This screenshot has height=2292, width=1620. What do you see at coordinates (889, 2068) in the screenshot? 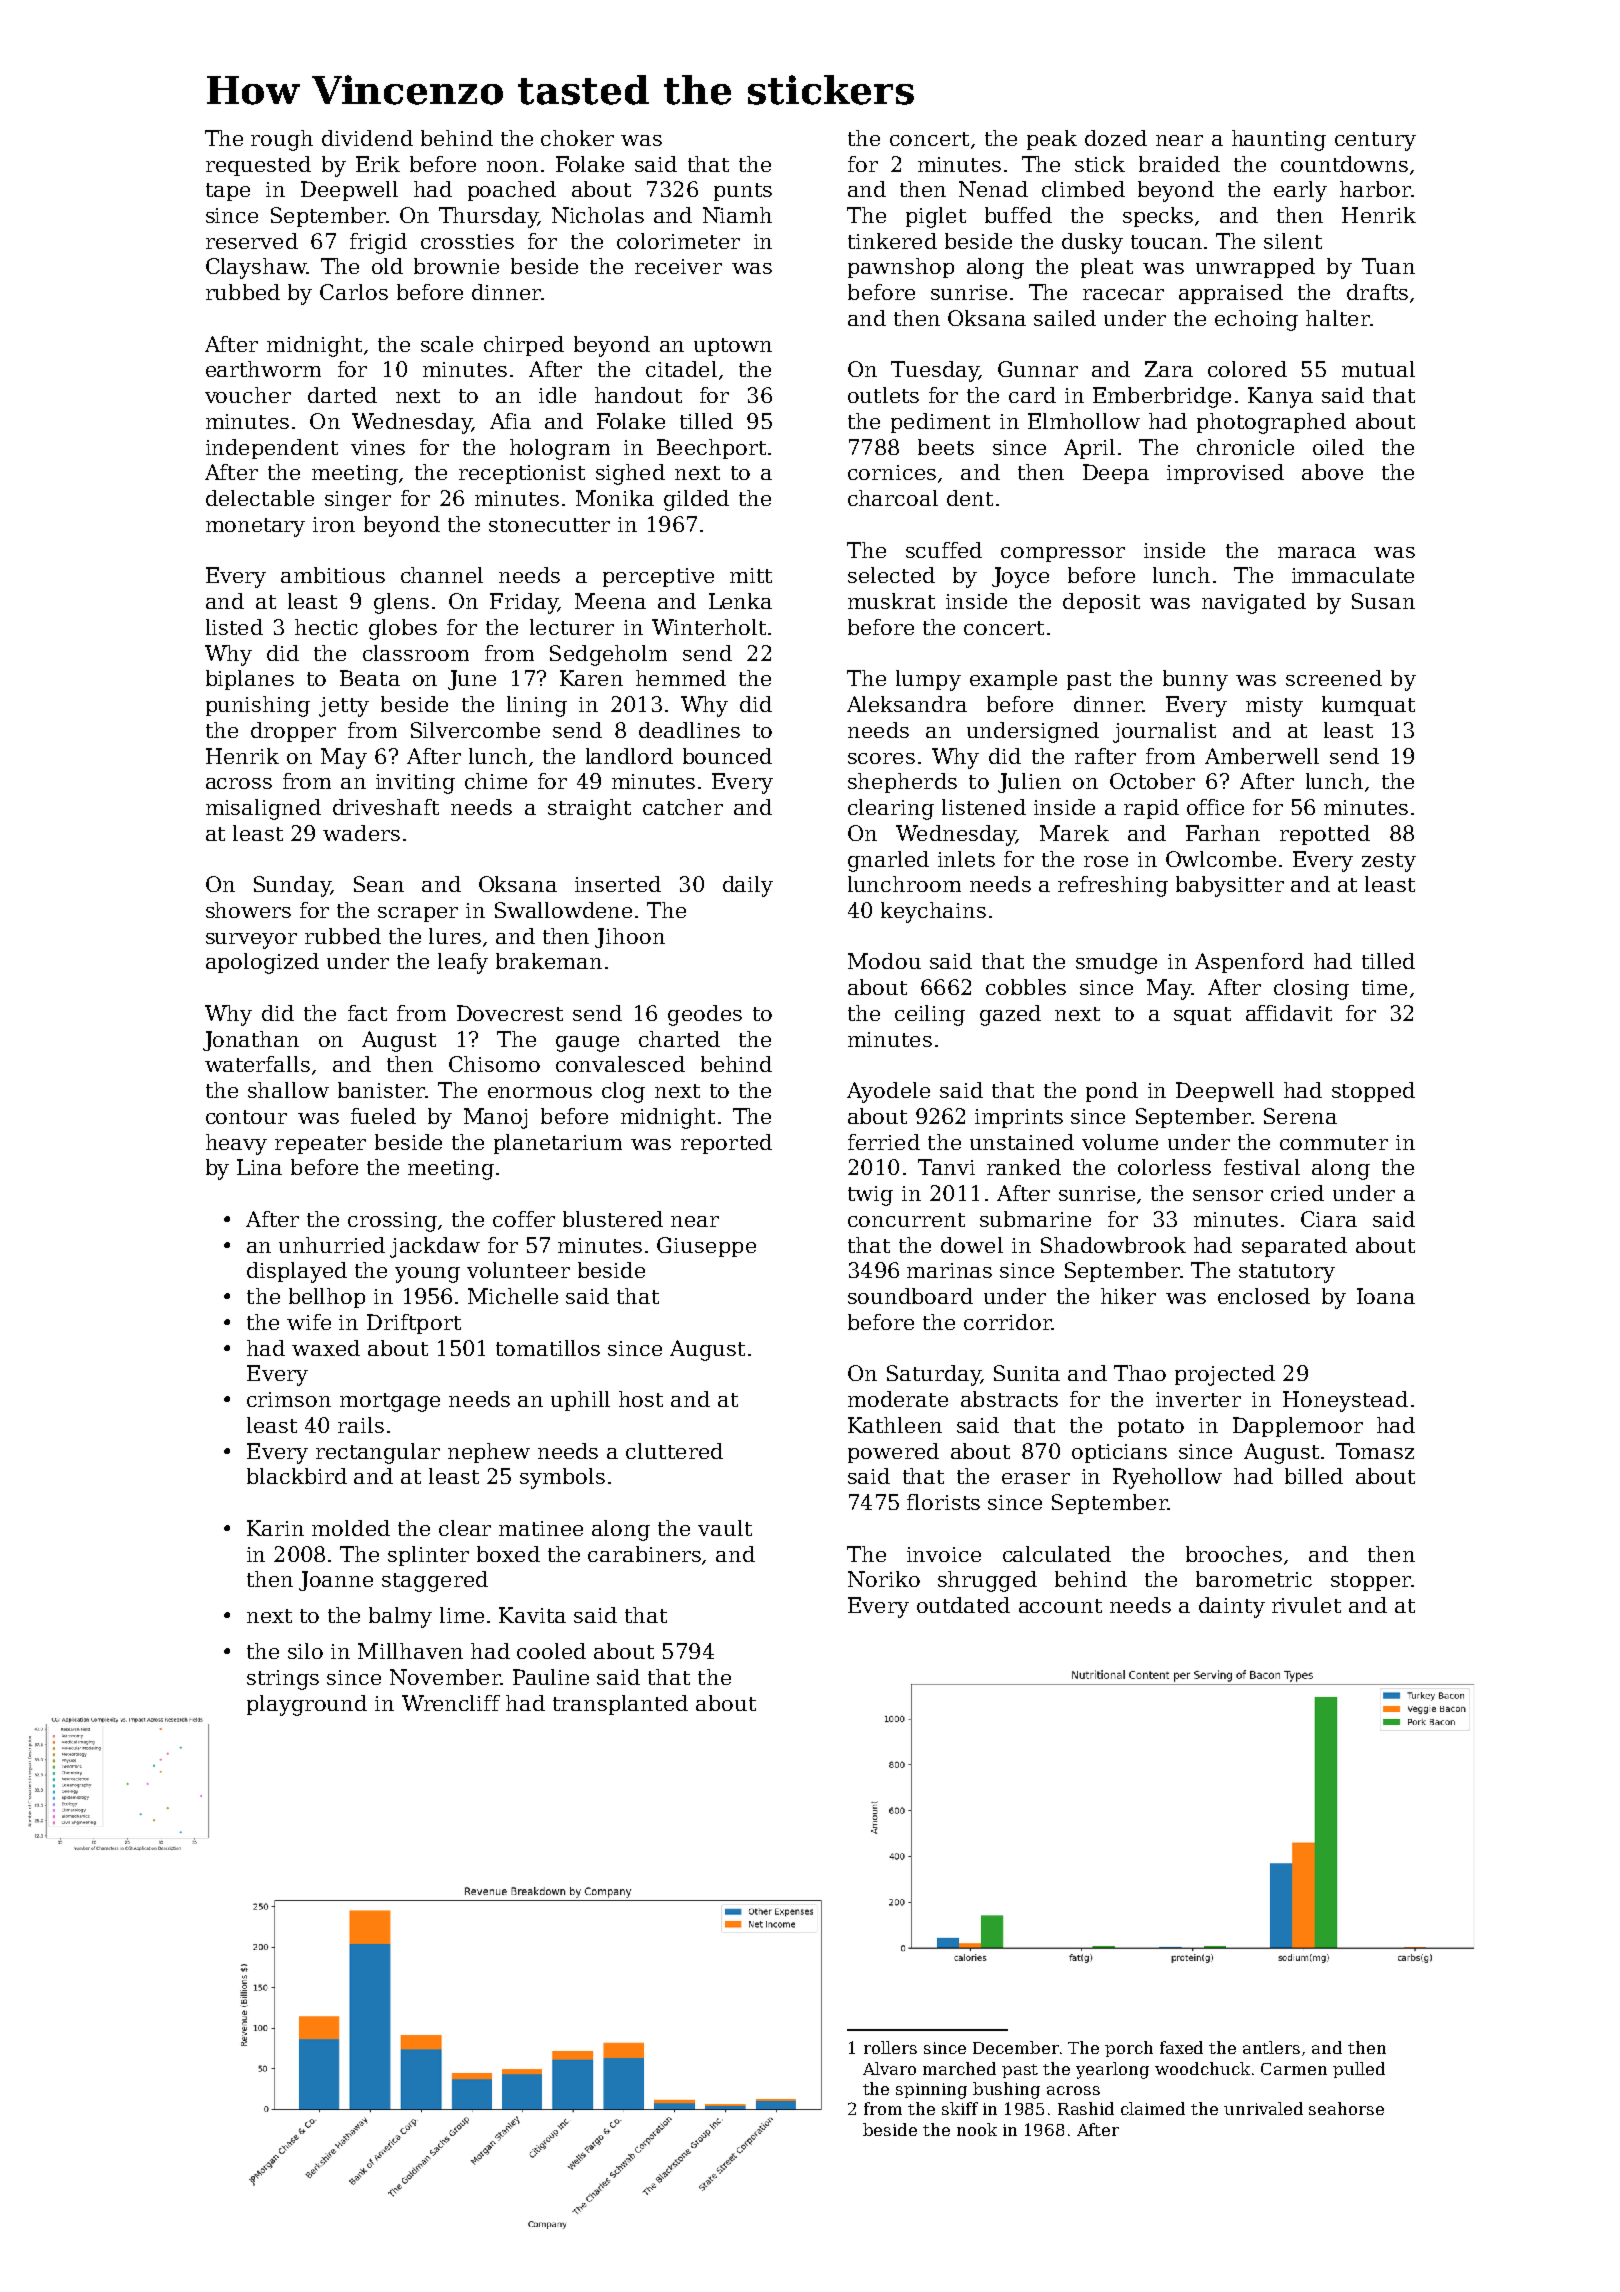
I see `Alvaro` at bounding box center [889, 2068].
